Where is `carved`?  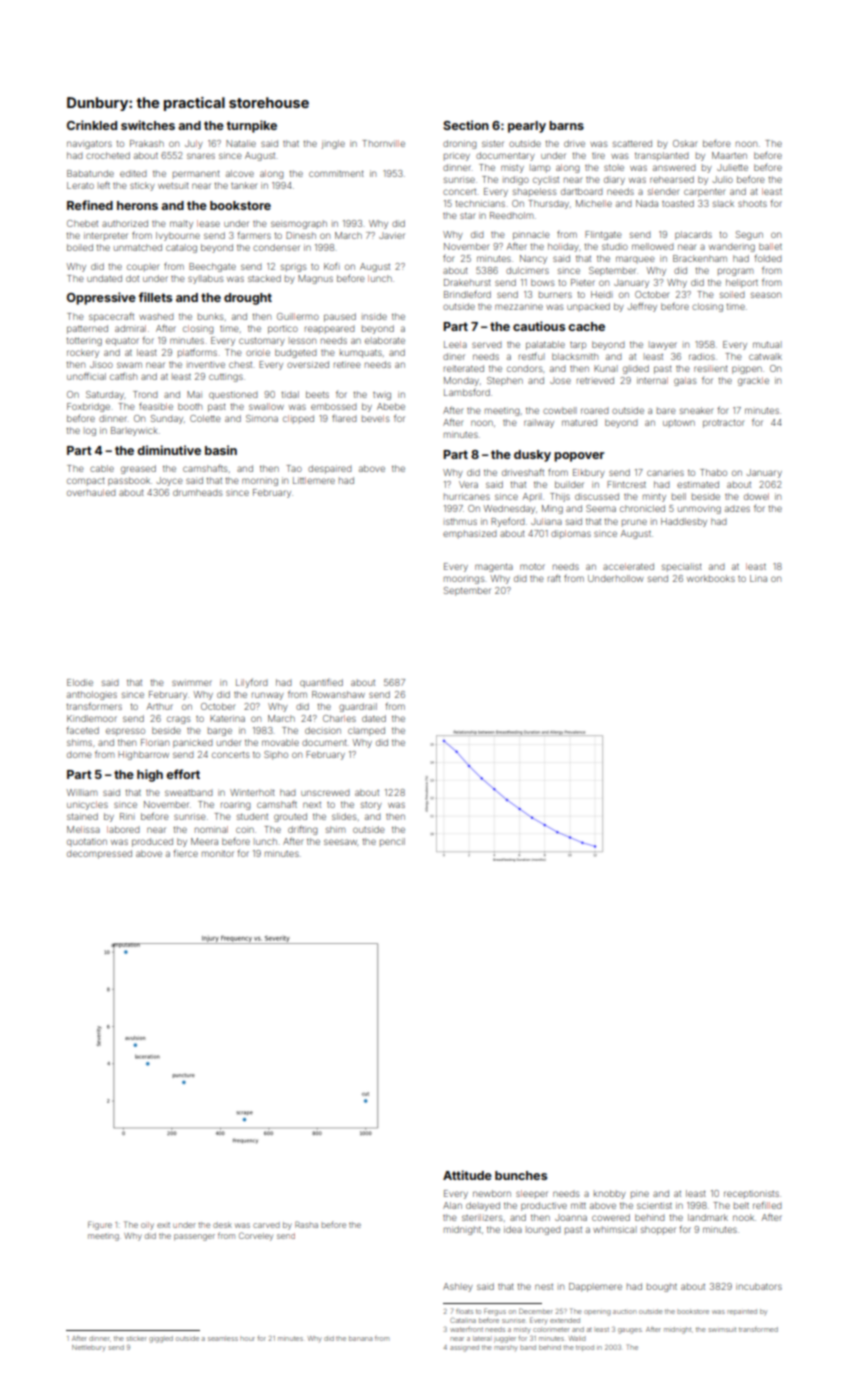
carved is located at coordinates (266, 1225).
